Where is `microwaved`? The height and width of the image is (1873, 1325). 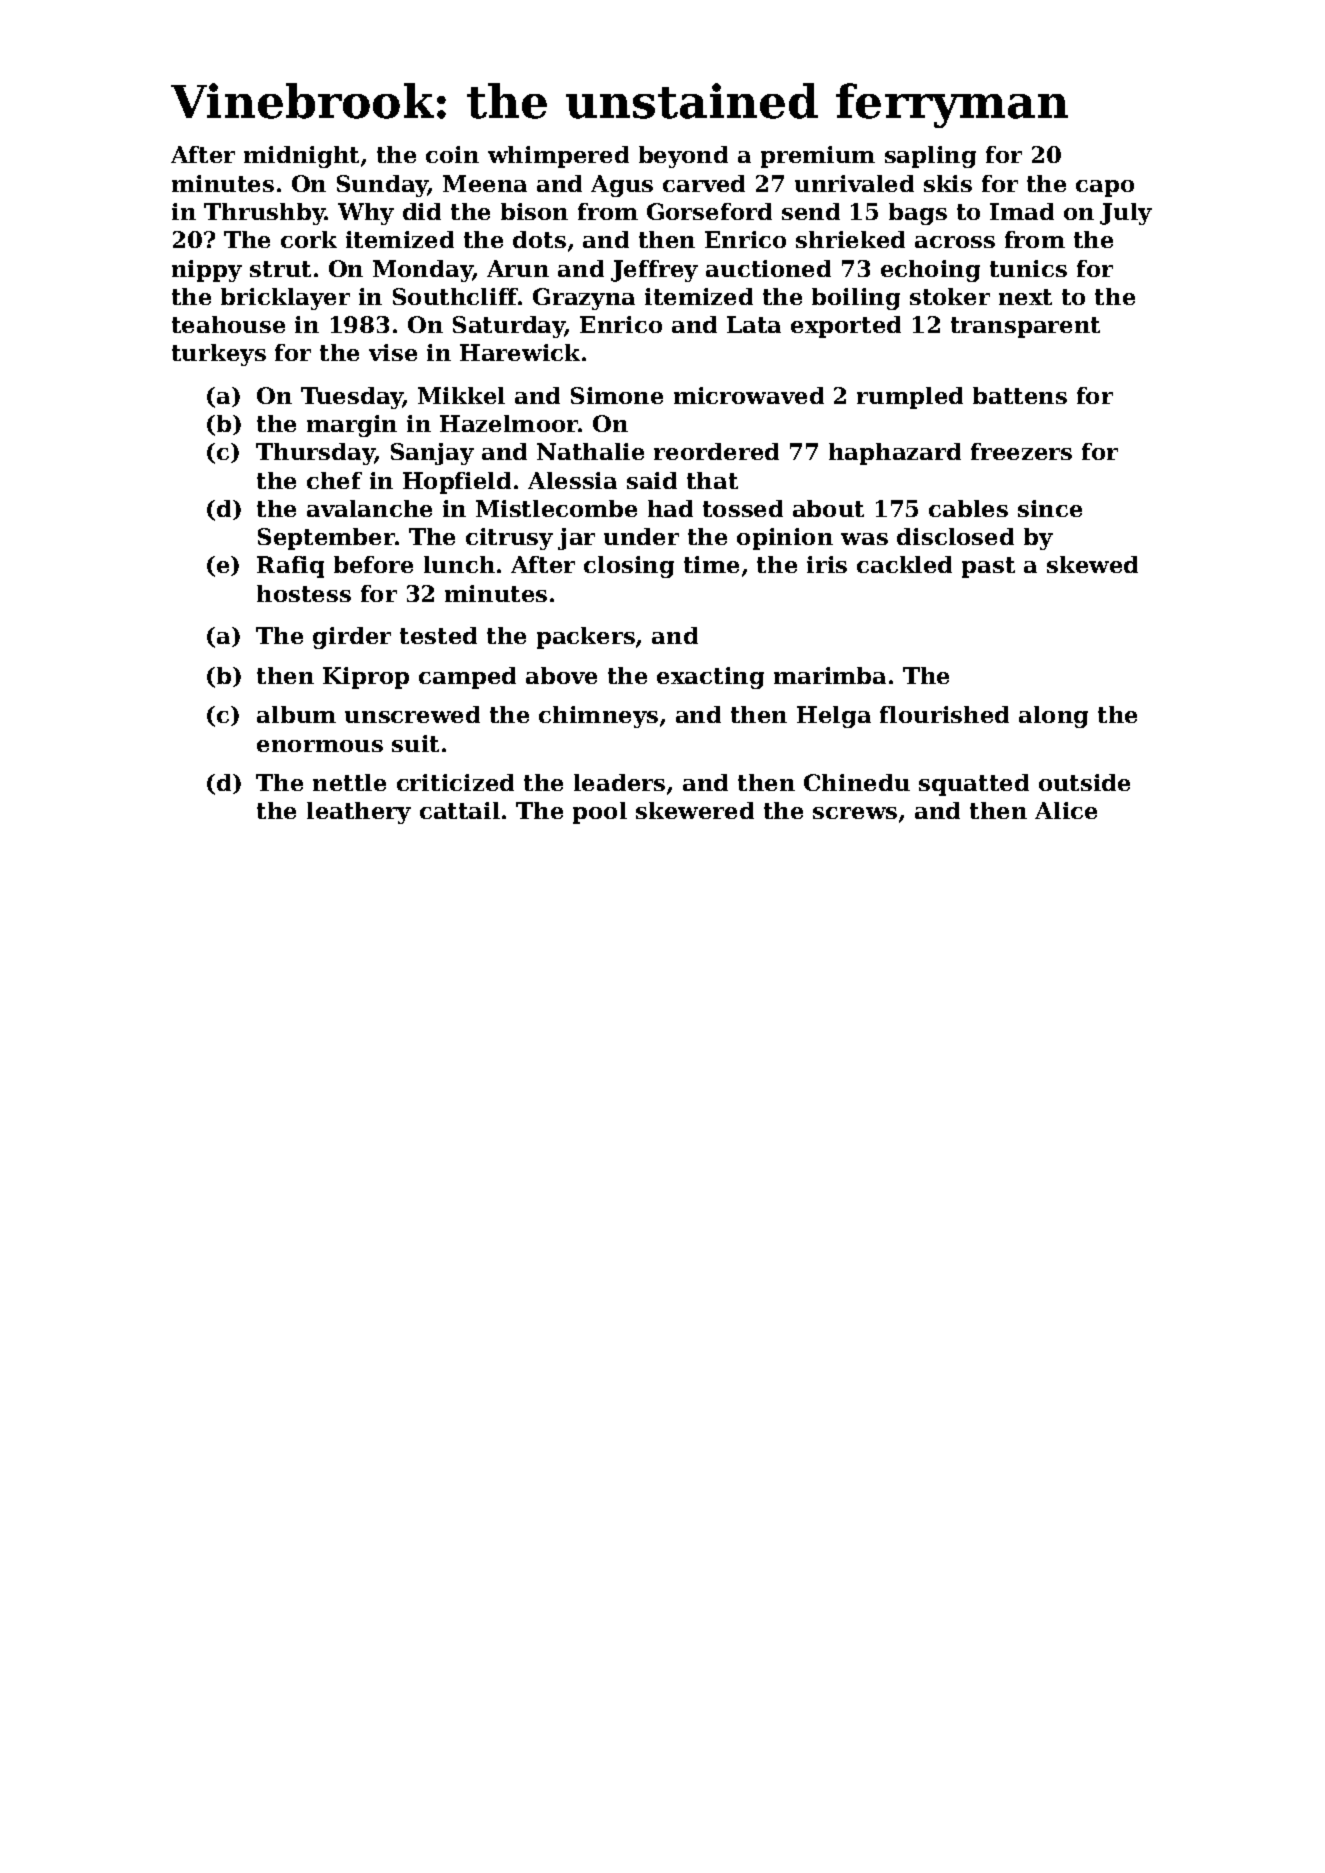 microwaved is located at coordinates (749, 395).
